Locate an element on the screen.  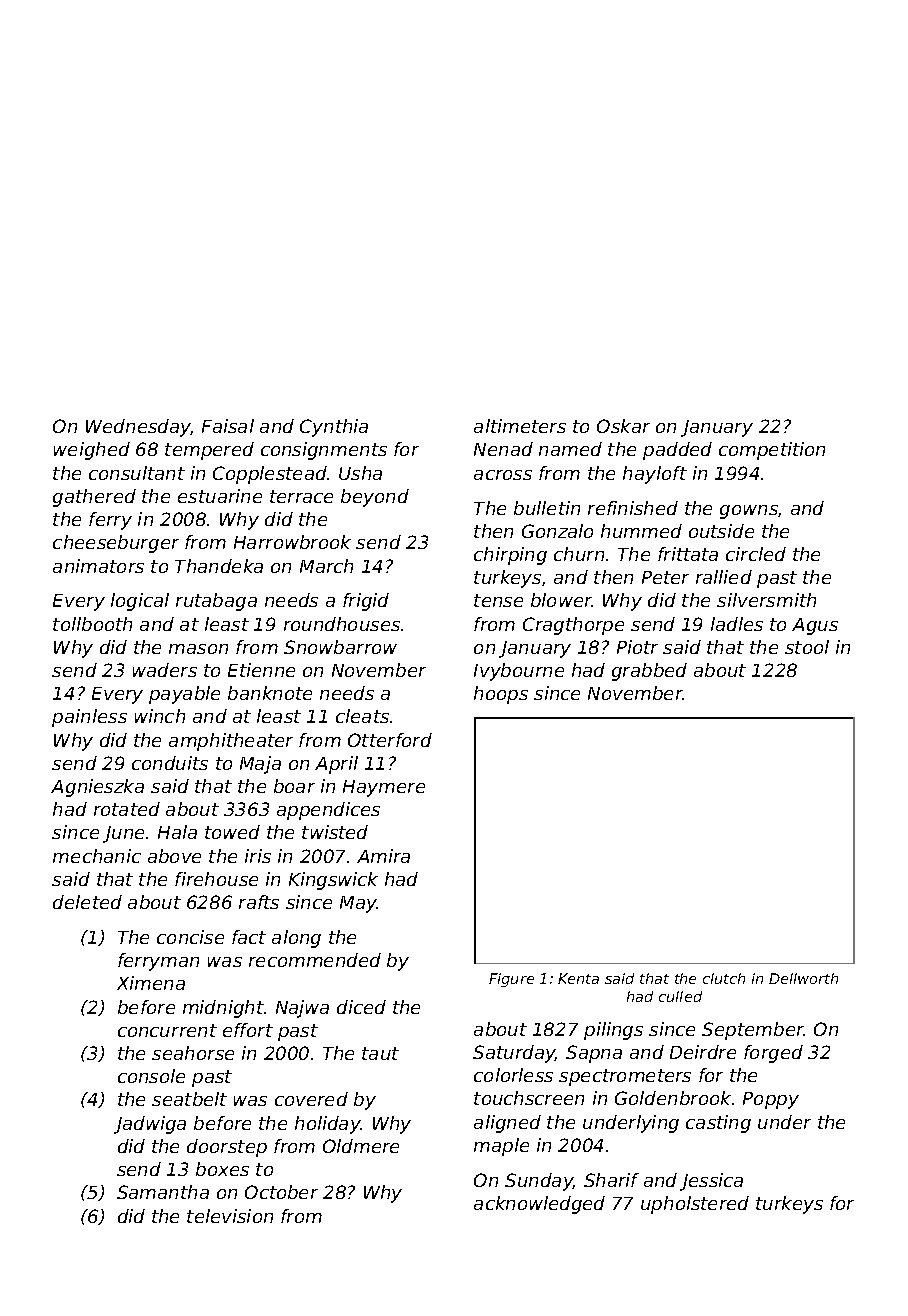
cleats is located at coordinates (362, 716).
